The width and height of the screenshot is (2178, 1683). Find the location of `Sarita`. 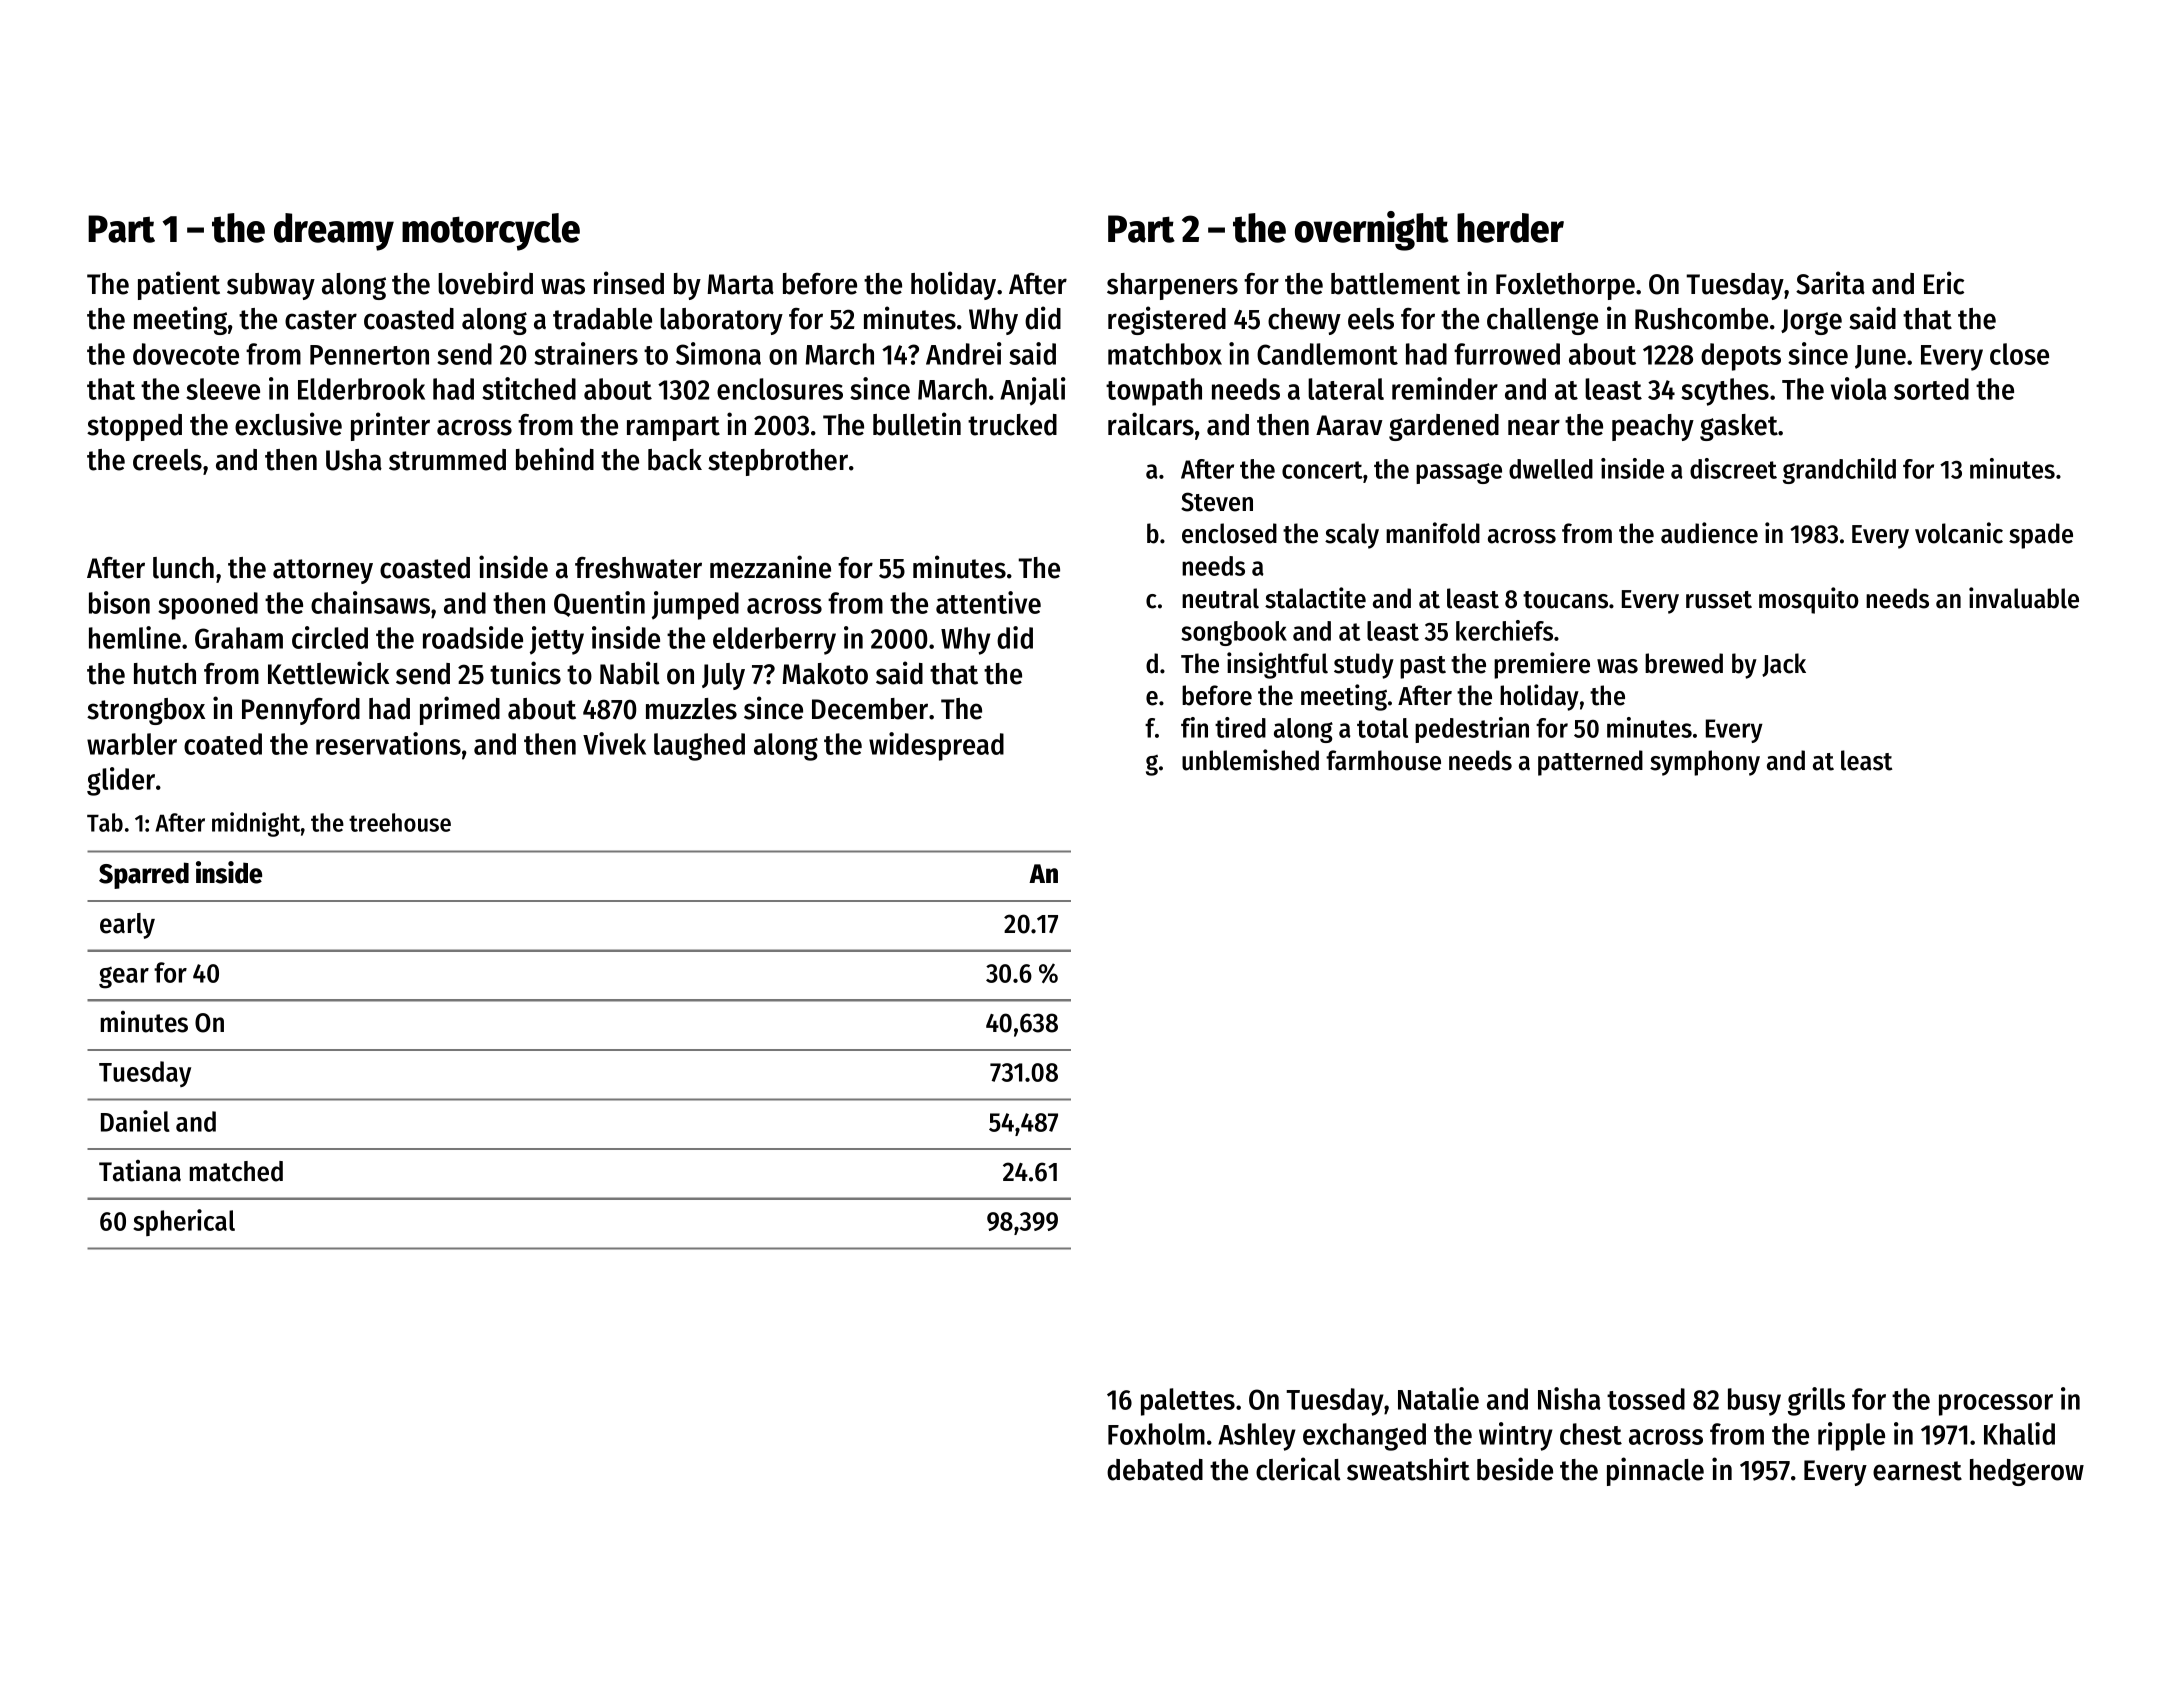

Sarita is located at coordinates (1830, 283).
